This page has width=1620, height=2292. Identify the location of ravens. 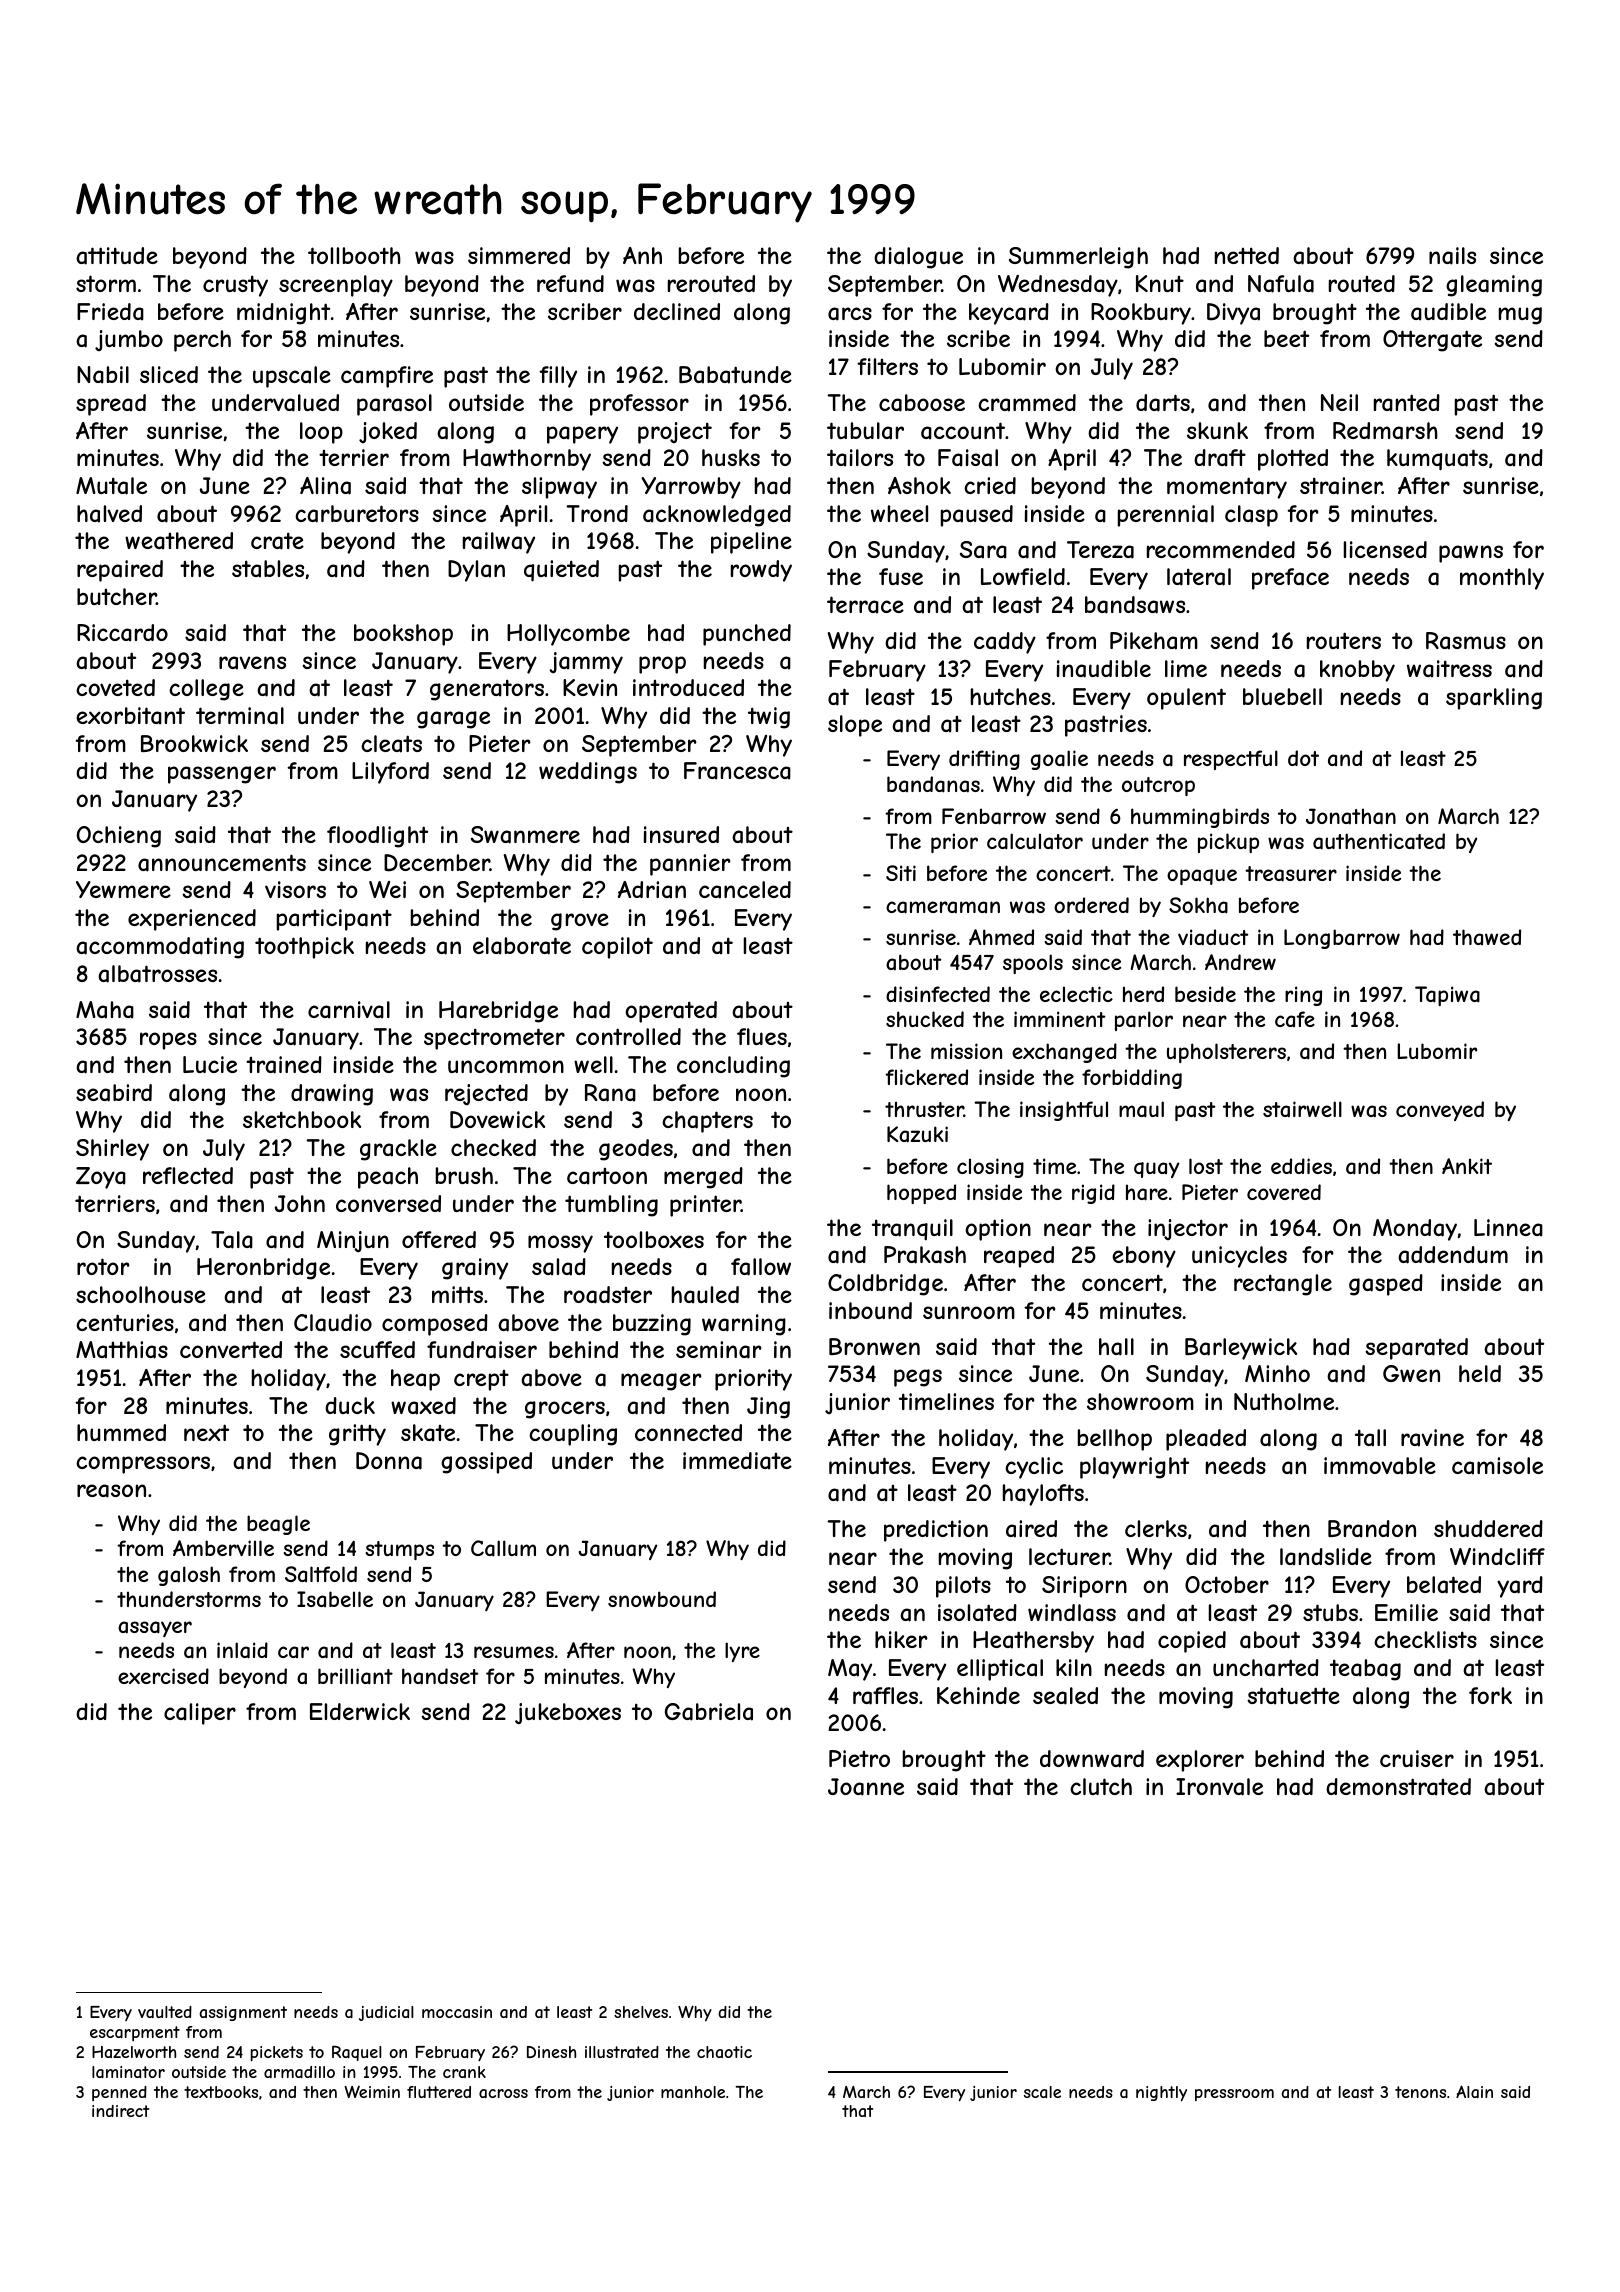
(252, 663).
